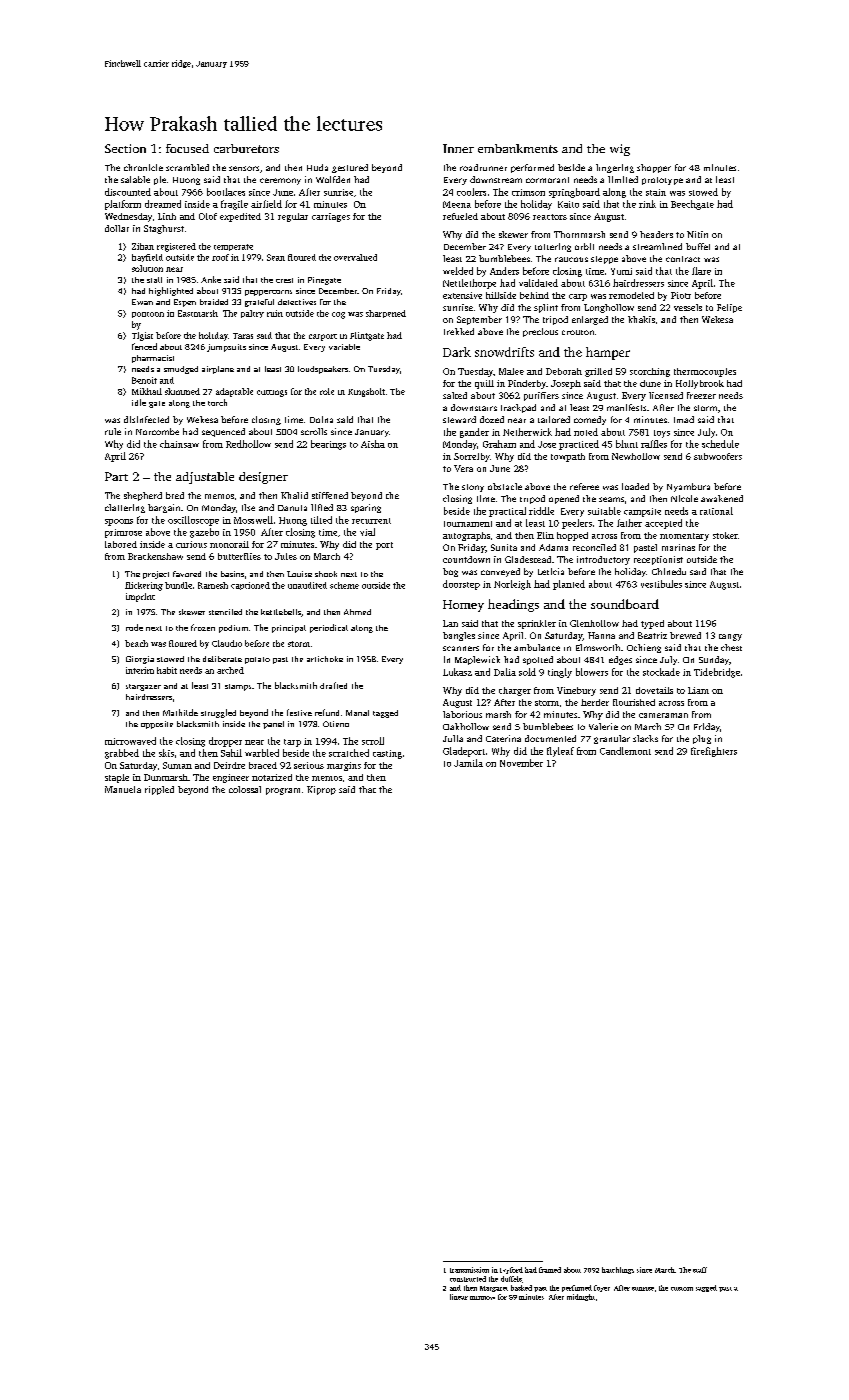  What do you see at coordinates (578, 332) in the image?
I see `crouton` at bounding box center [578, 332].
